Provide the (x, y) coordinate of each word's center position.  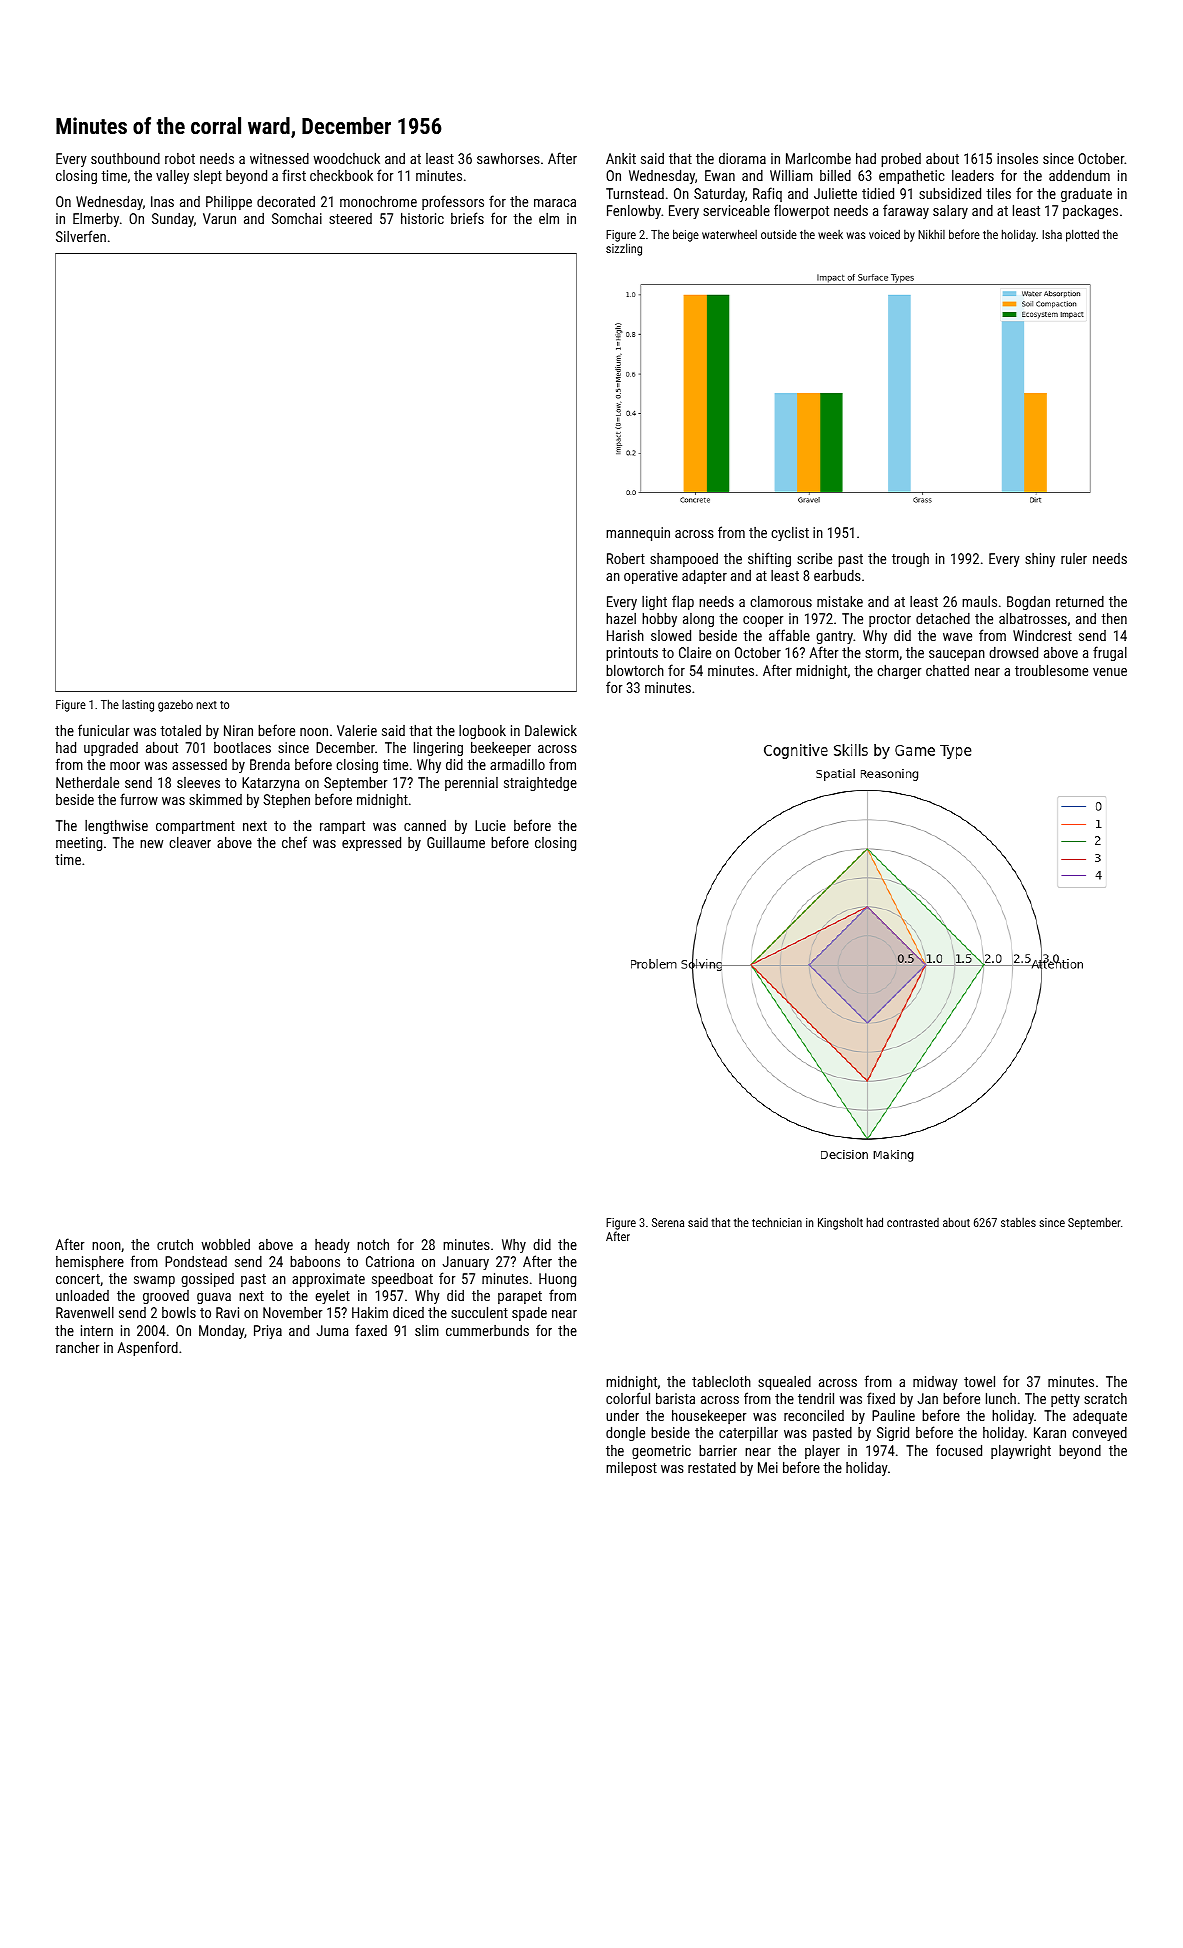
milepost (631, 1469)
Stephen (286, 801)
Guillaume (456, 842)
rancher (77, 1347)
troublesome (1051, 670)
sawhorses (508, 158)
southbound (125, 158)
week (830, 234)
